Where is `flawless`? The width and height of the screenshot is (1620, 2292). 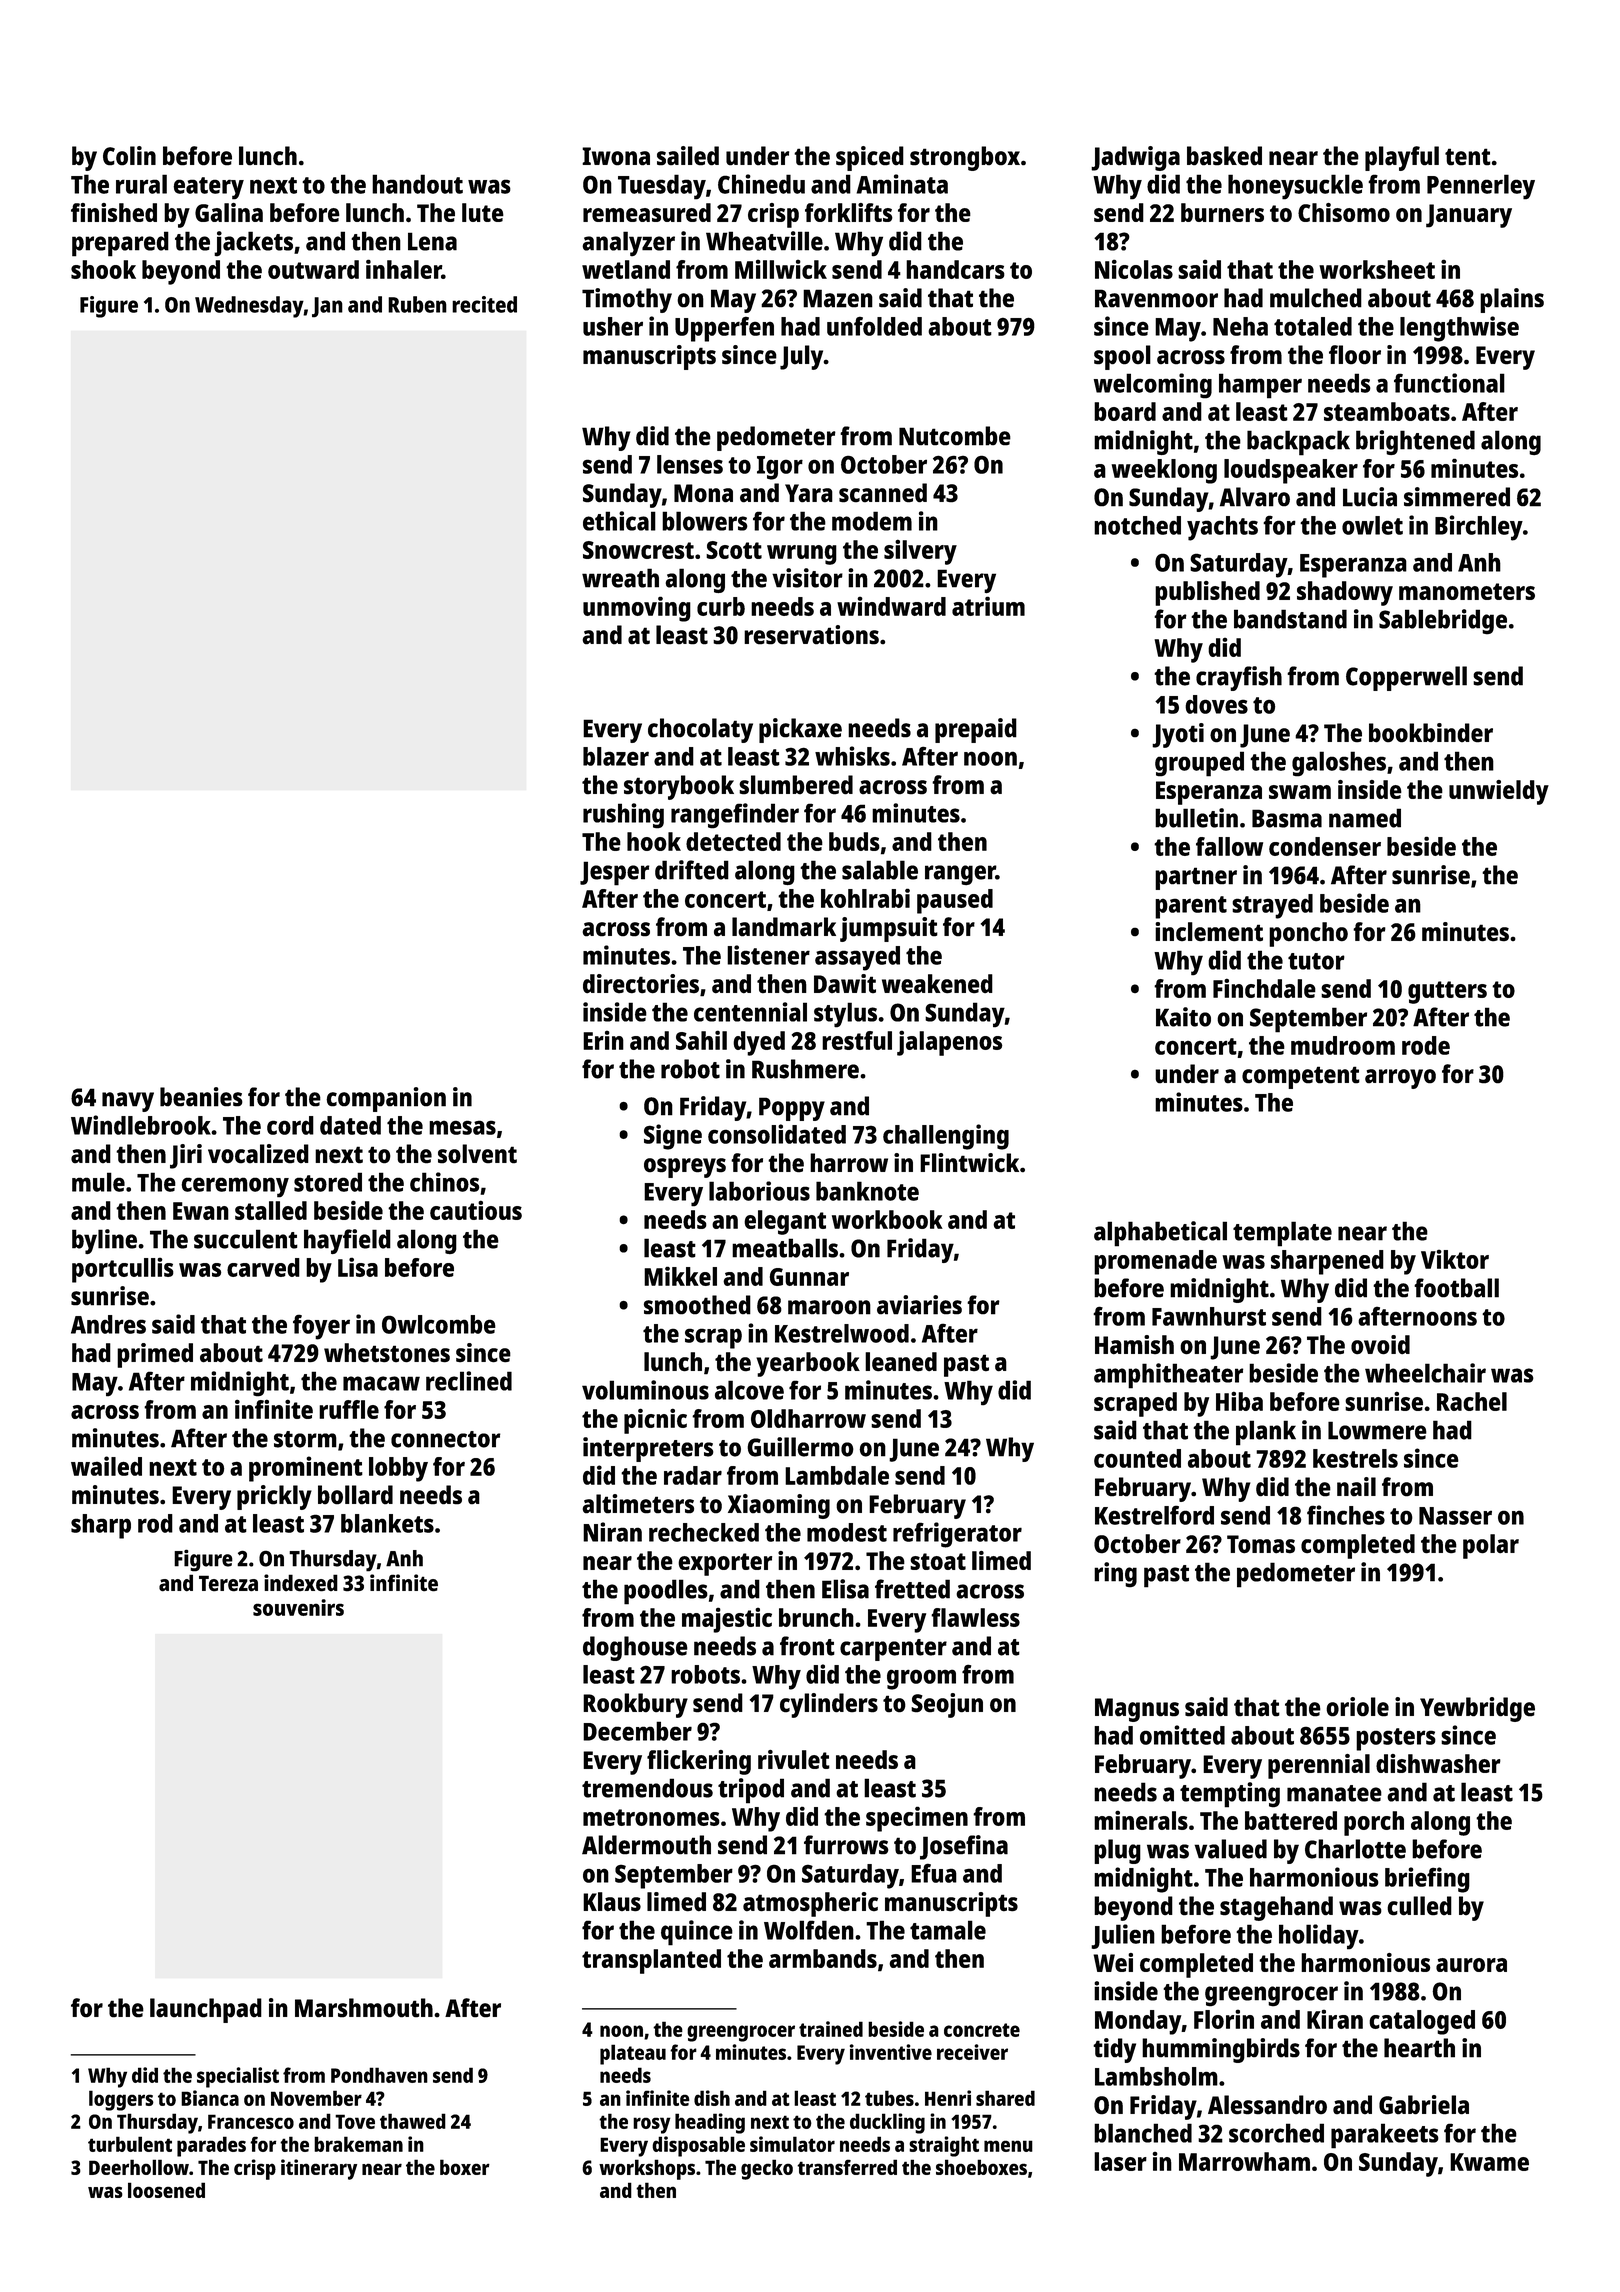
flawless is located at coordinates (975, 1617).
